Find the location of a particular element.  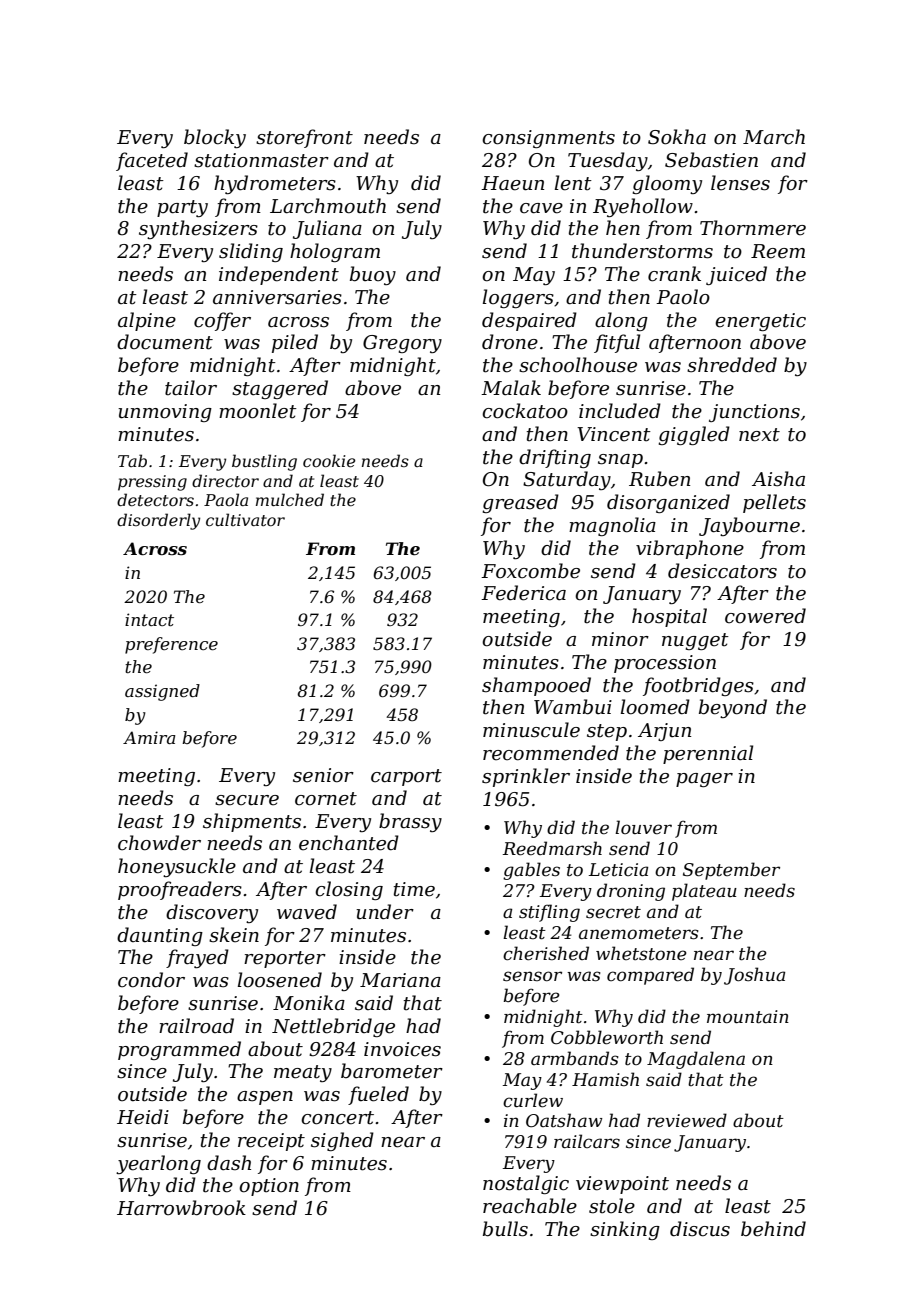

Larchmouth is located at coordinates (328, 206).
